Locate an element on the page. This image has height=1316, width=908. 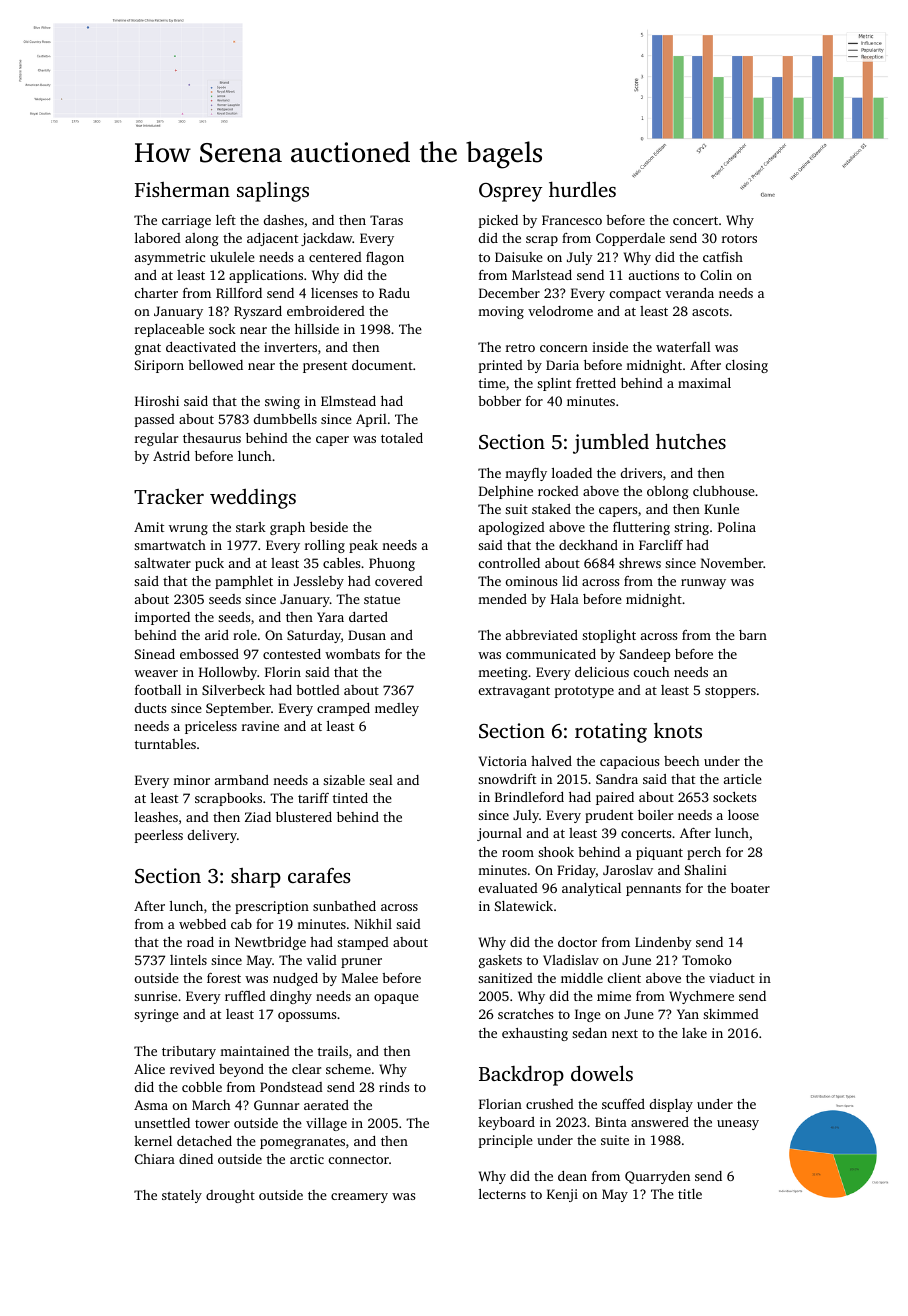
lecterns is located at coordinates (502, 1194).
